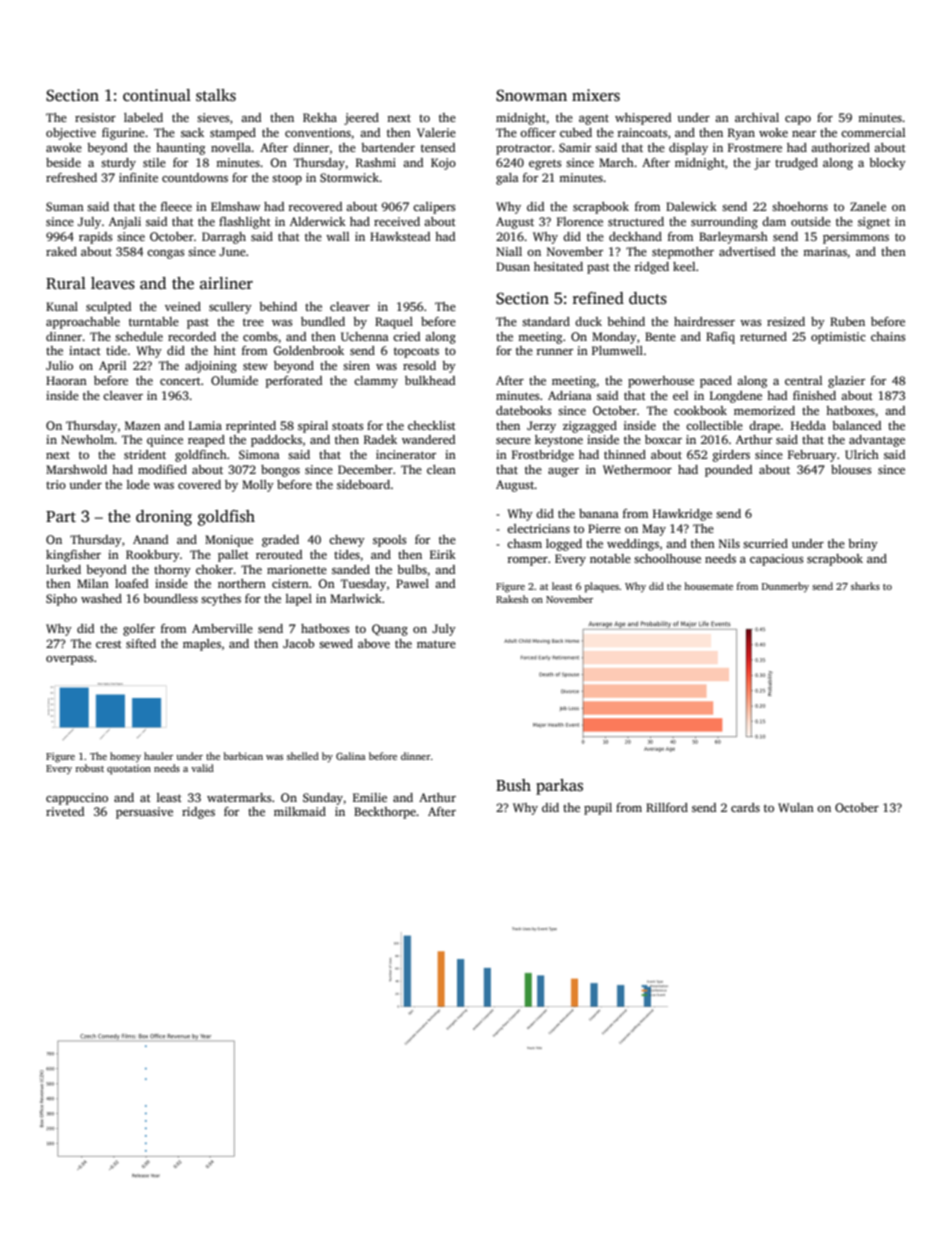 The height and width of the screenshot is (1233, 952). I want to click on zigzagged, so click(590, 427).
